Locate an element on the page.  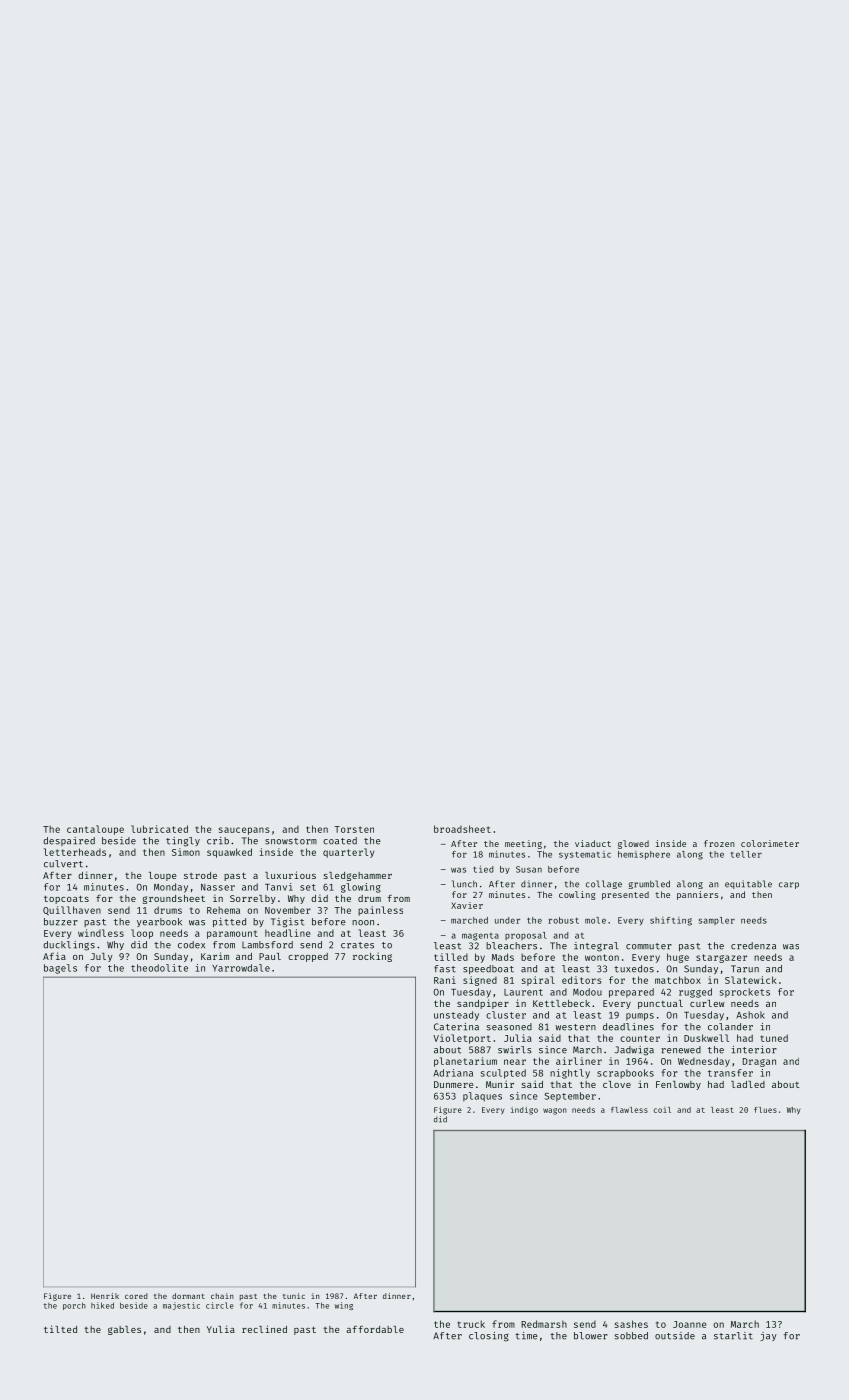
fast is located at coordinates (445, 969).
